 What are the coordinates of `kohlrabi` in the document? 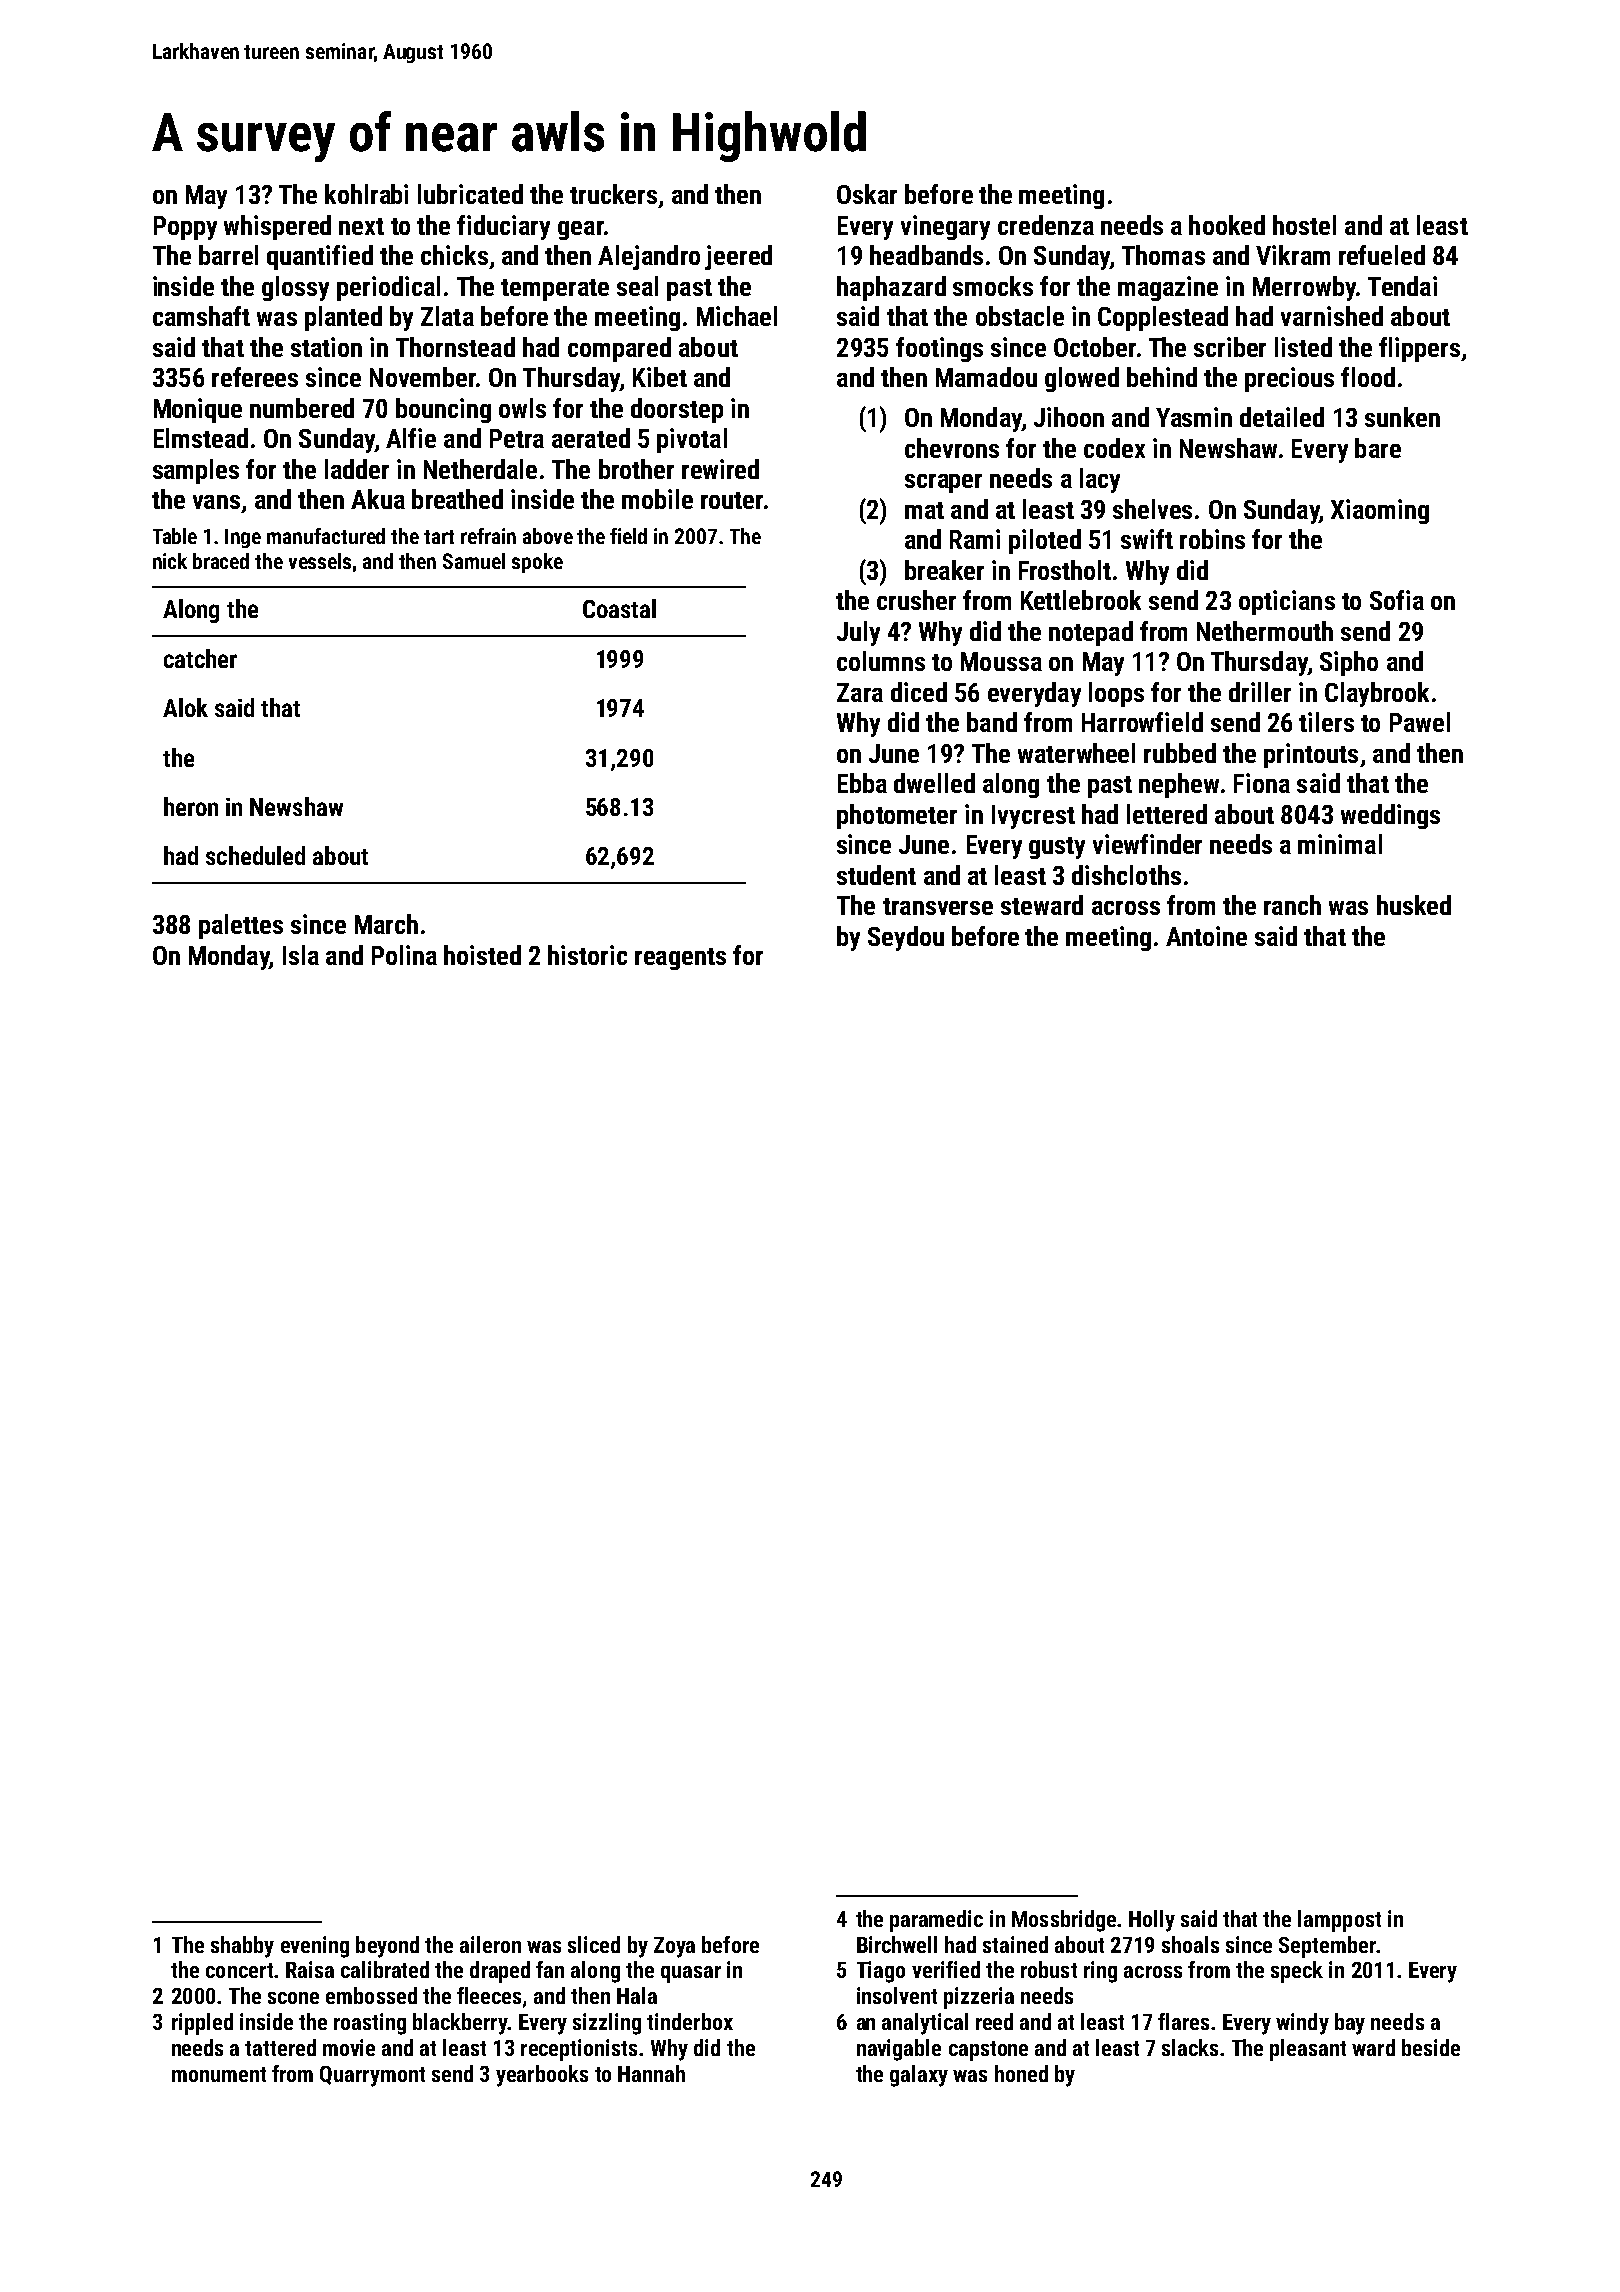 It's located at (366, 194).
